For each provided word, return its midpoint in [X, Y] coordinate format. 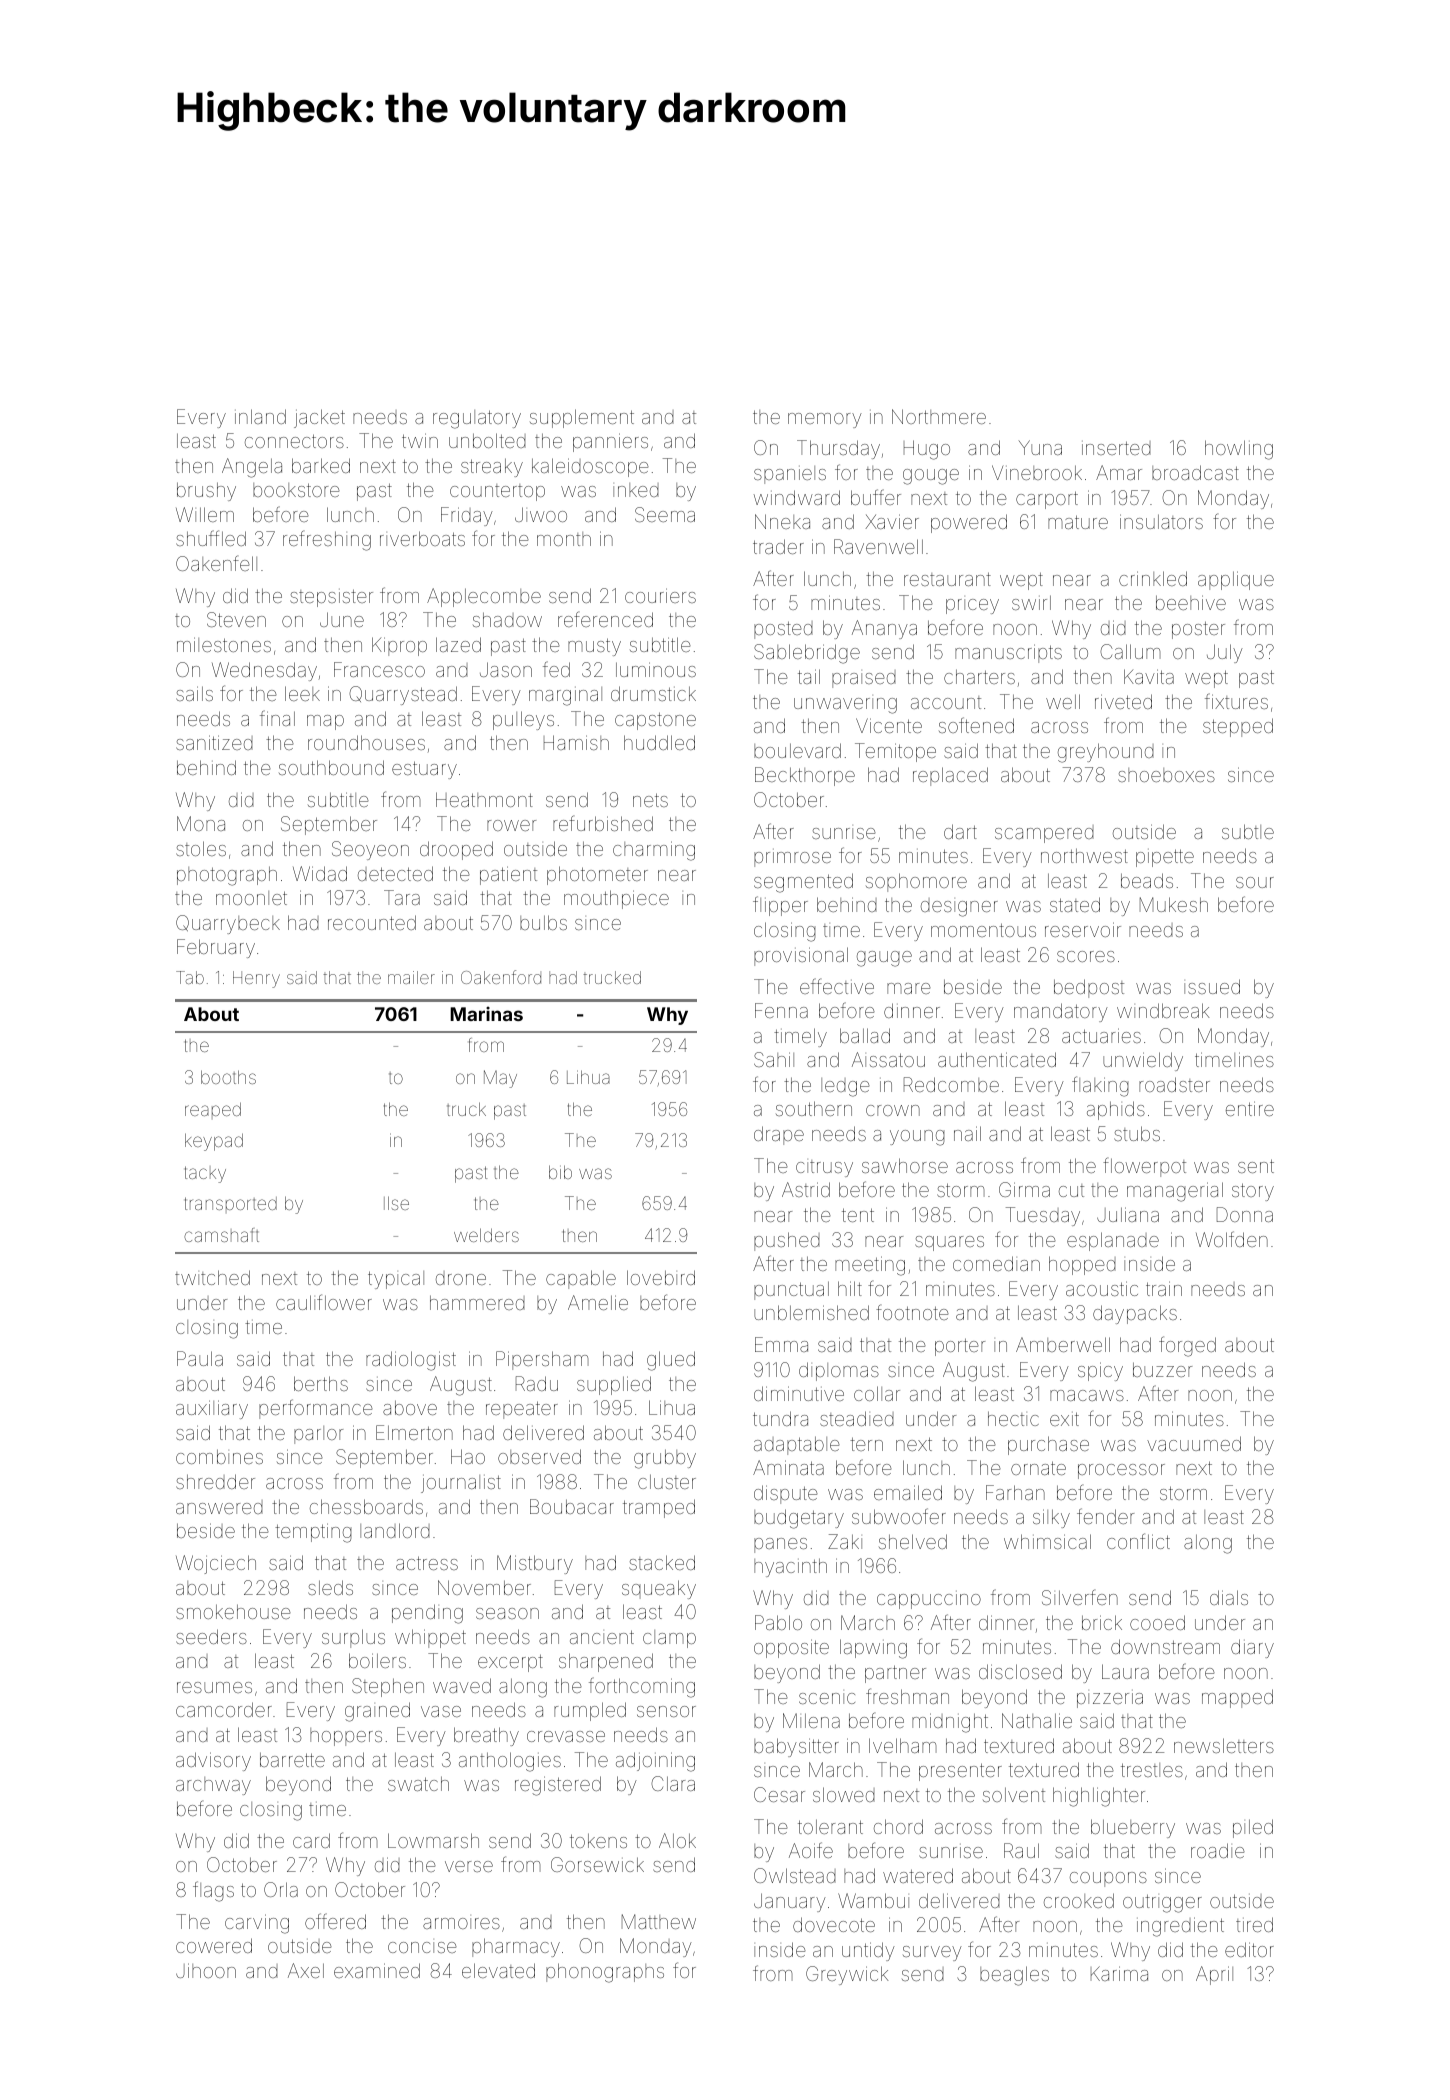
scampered [1044, 834]
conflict [1138, 1541]
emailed [908, 1492]
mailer [411, 977]
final [277, 718]
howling [1239, 450]
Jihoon [206, 1970]
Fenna [781, 1010]
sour [1255, 882]
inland [260, 416]
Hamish [576, 742]
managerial [1175, 1192]
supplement [582, 418]
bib [560, 1172]
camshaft [221, 1235]
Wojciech [216, 1564]
